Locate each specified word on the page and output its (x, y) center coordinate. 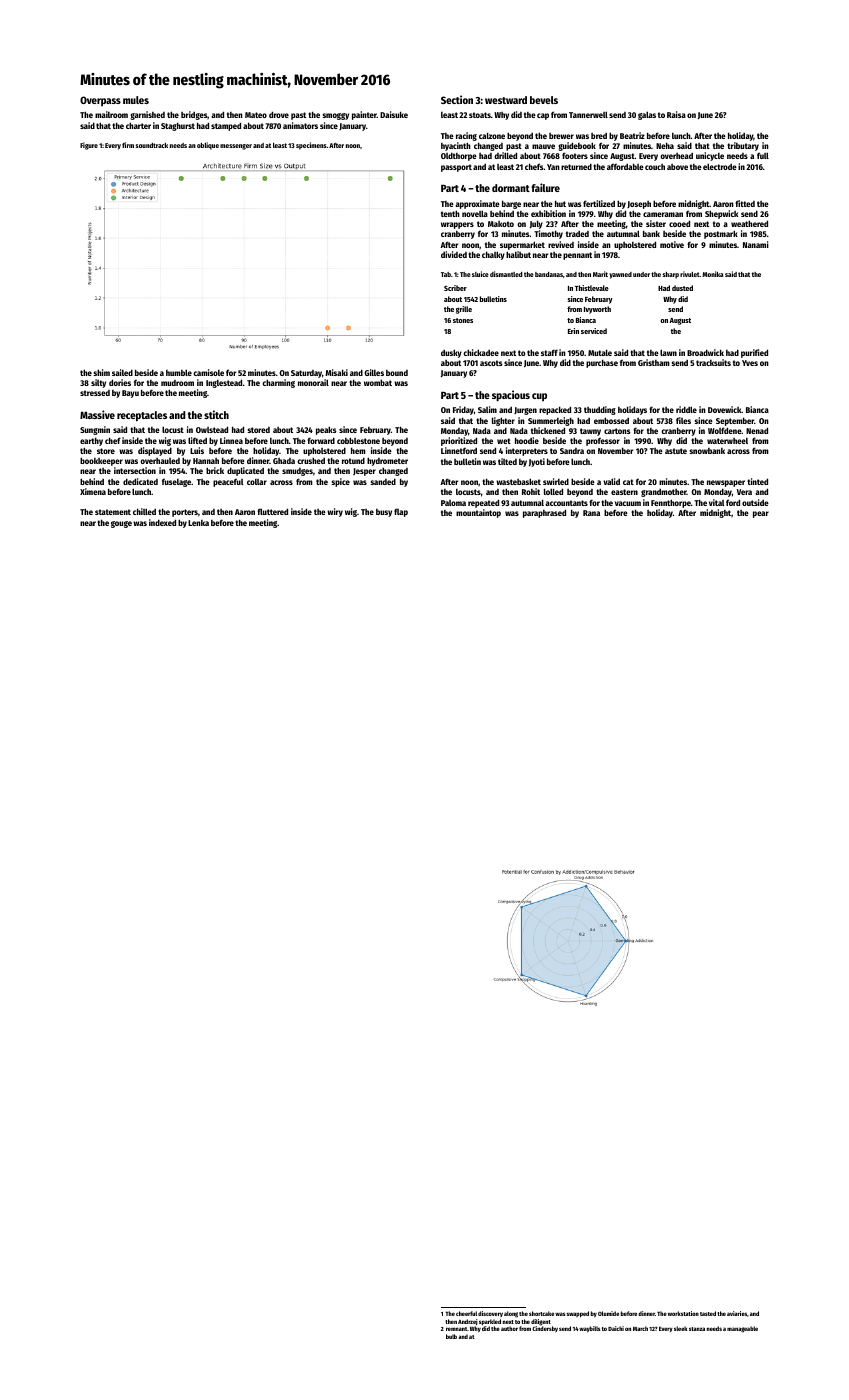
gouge (121, 524)
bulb (451, 1336)
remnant (456, 1329)
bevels (544, 100)
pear (761, 514)
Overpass (100, 101)
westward (506, 100)
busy (384, 513)
